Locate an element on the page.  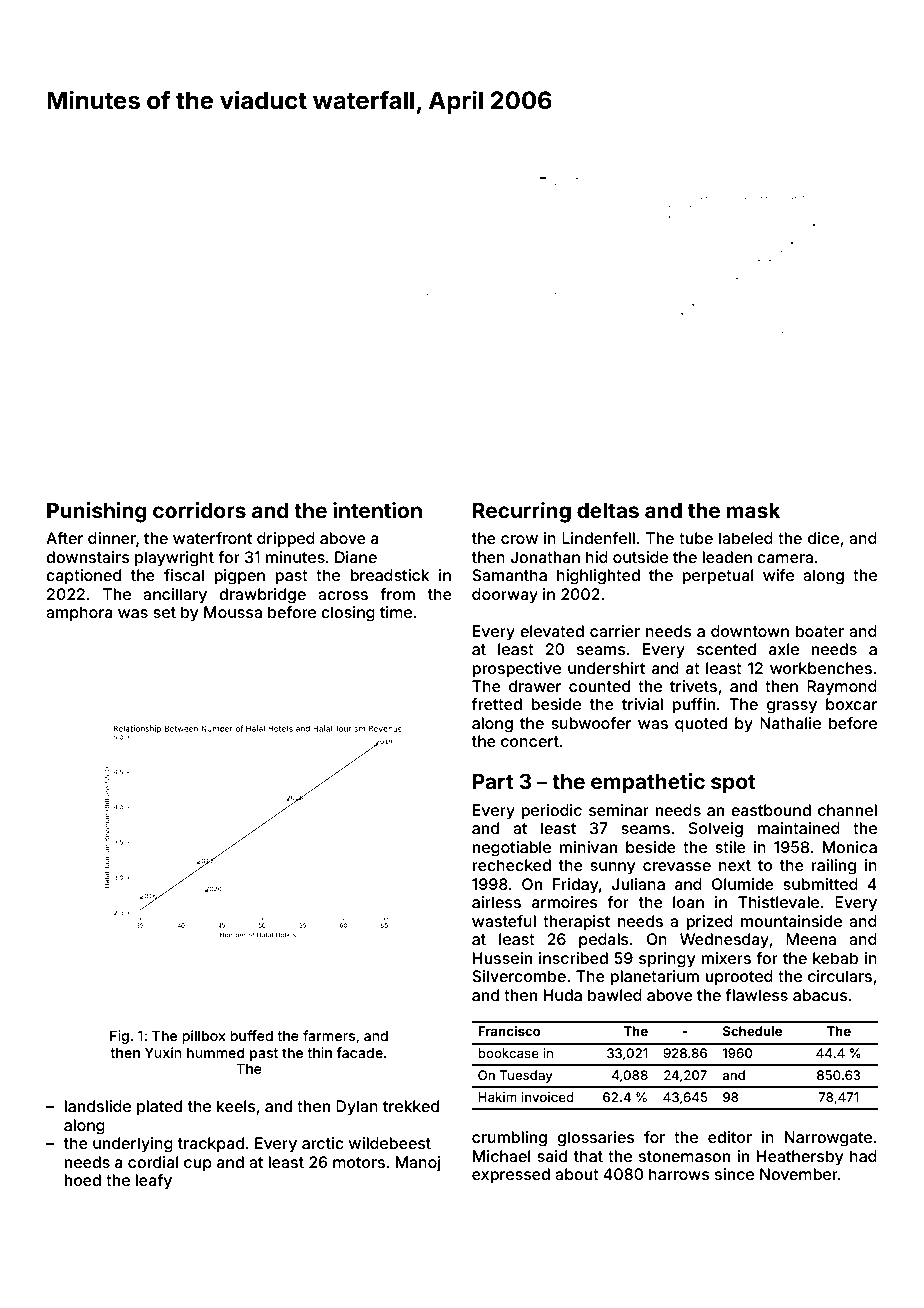
eastbound is located at coordinates (771, 810).
